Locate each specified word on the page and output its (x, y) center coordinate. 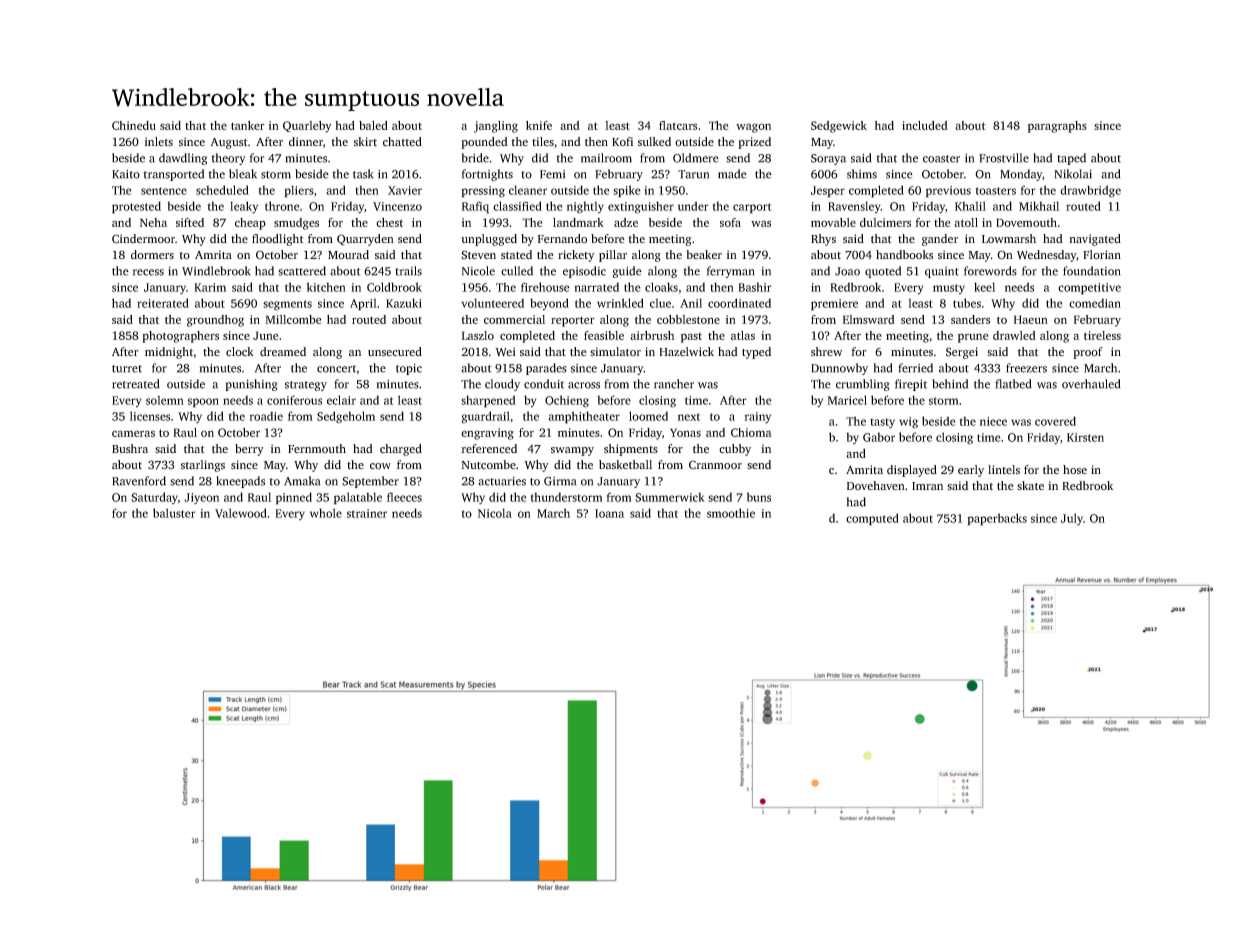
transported (173, 175)
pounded (484, 143)
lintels (1004, 470)
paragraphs (1057, 127)
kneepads (240, 482)
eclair (341, 400)
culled (517, 271)
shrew (826, 351)
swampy (572, 451)
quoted (883, 272)
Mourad (348, 255)
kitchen (326, 287)
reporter (573, 321)
